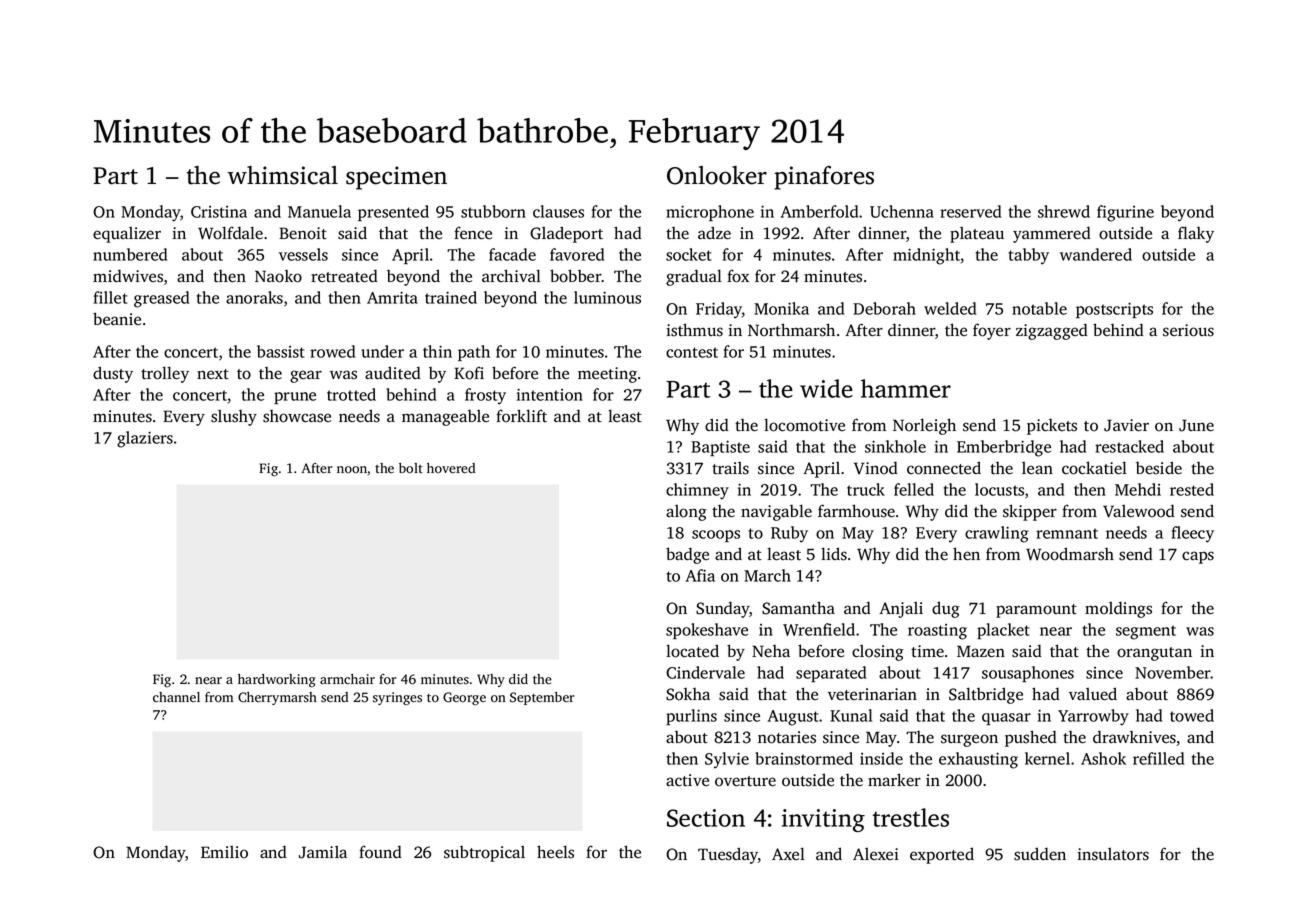 This screenshot has height=924, width=1308. I want to click on Cindervale, so click(705, 672).
